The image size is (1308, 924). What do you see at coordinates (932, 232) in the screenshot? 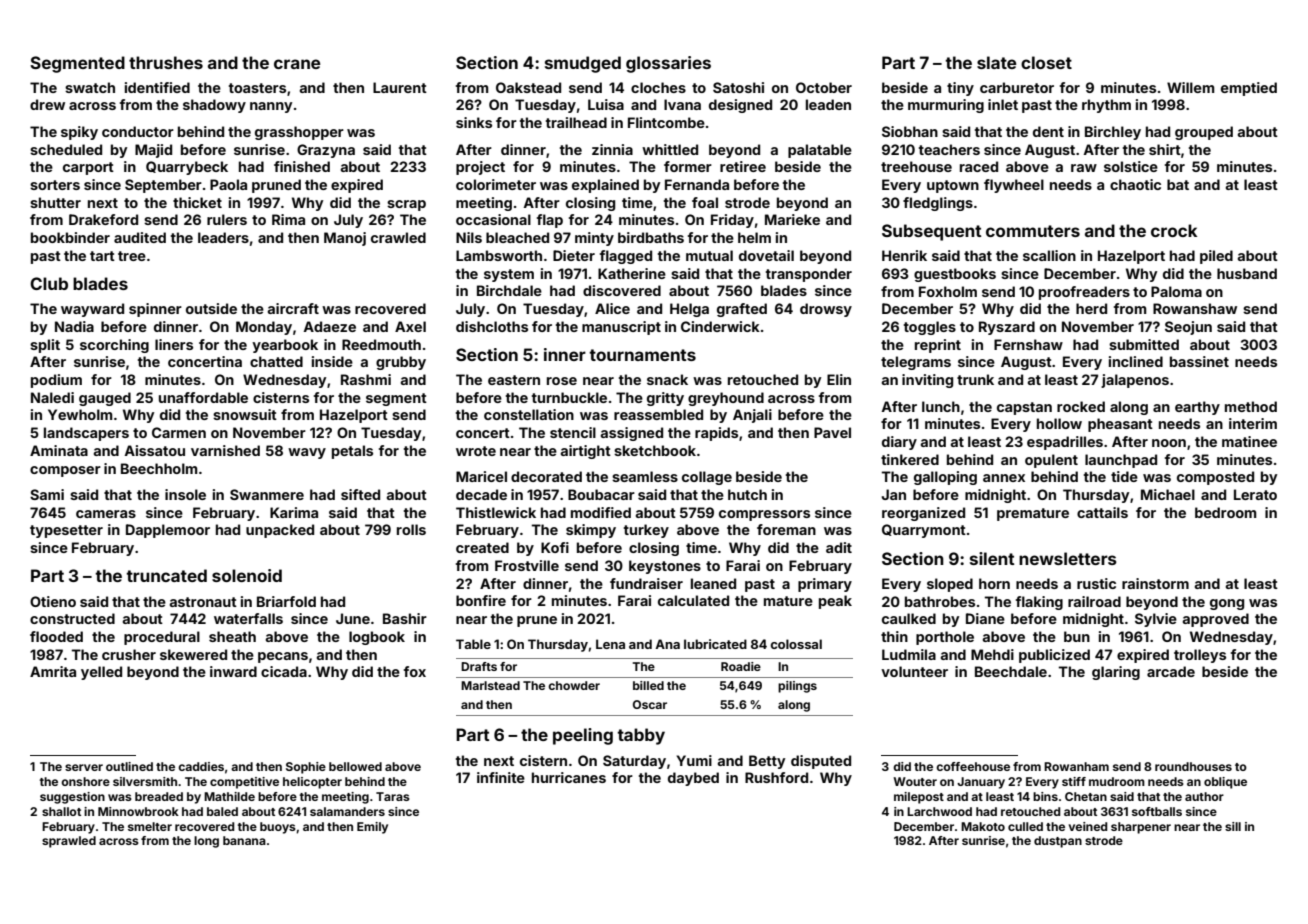
I see `Subsequent` at bounding box center [932, 232].
